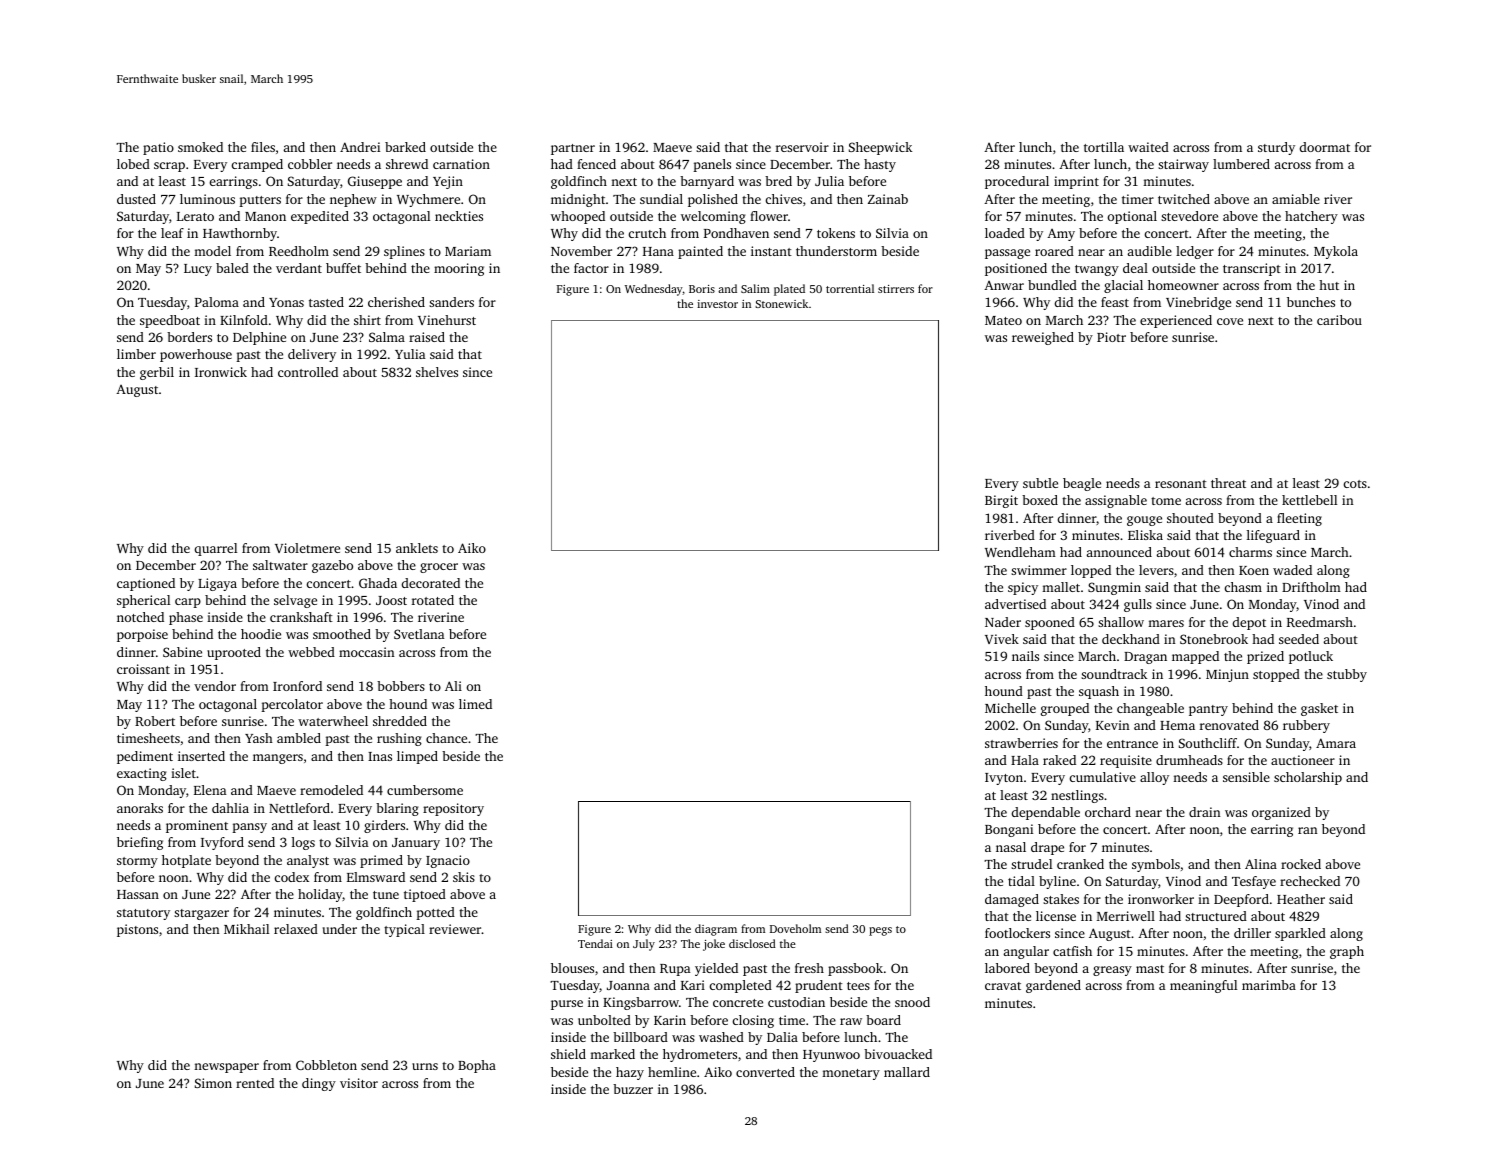  What do you see at coordinates (661, 199) in the screenshot?
I see `sundial` at bounding box center [661, 199].
